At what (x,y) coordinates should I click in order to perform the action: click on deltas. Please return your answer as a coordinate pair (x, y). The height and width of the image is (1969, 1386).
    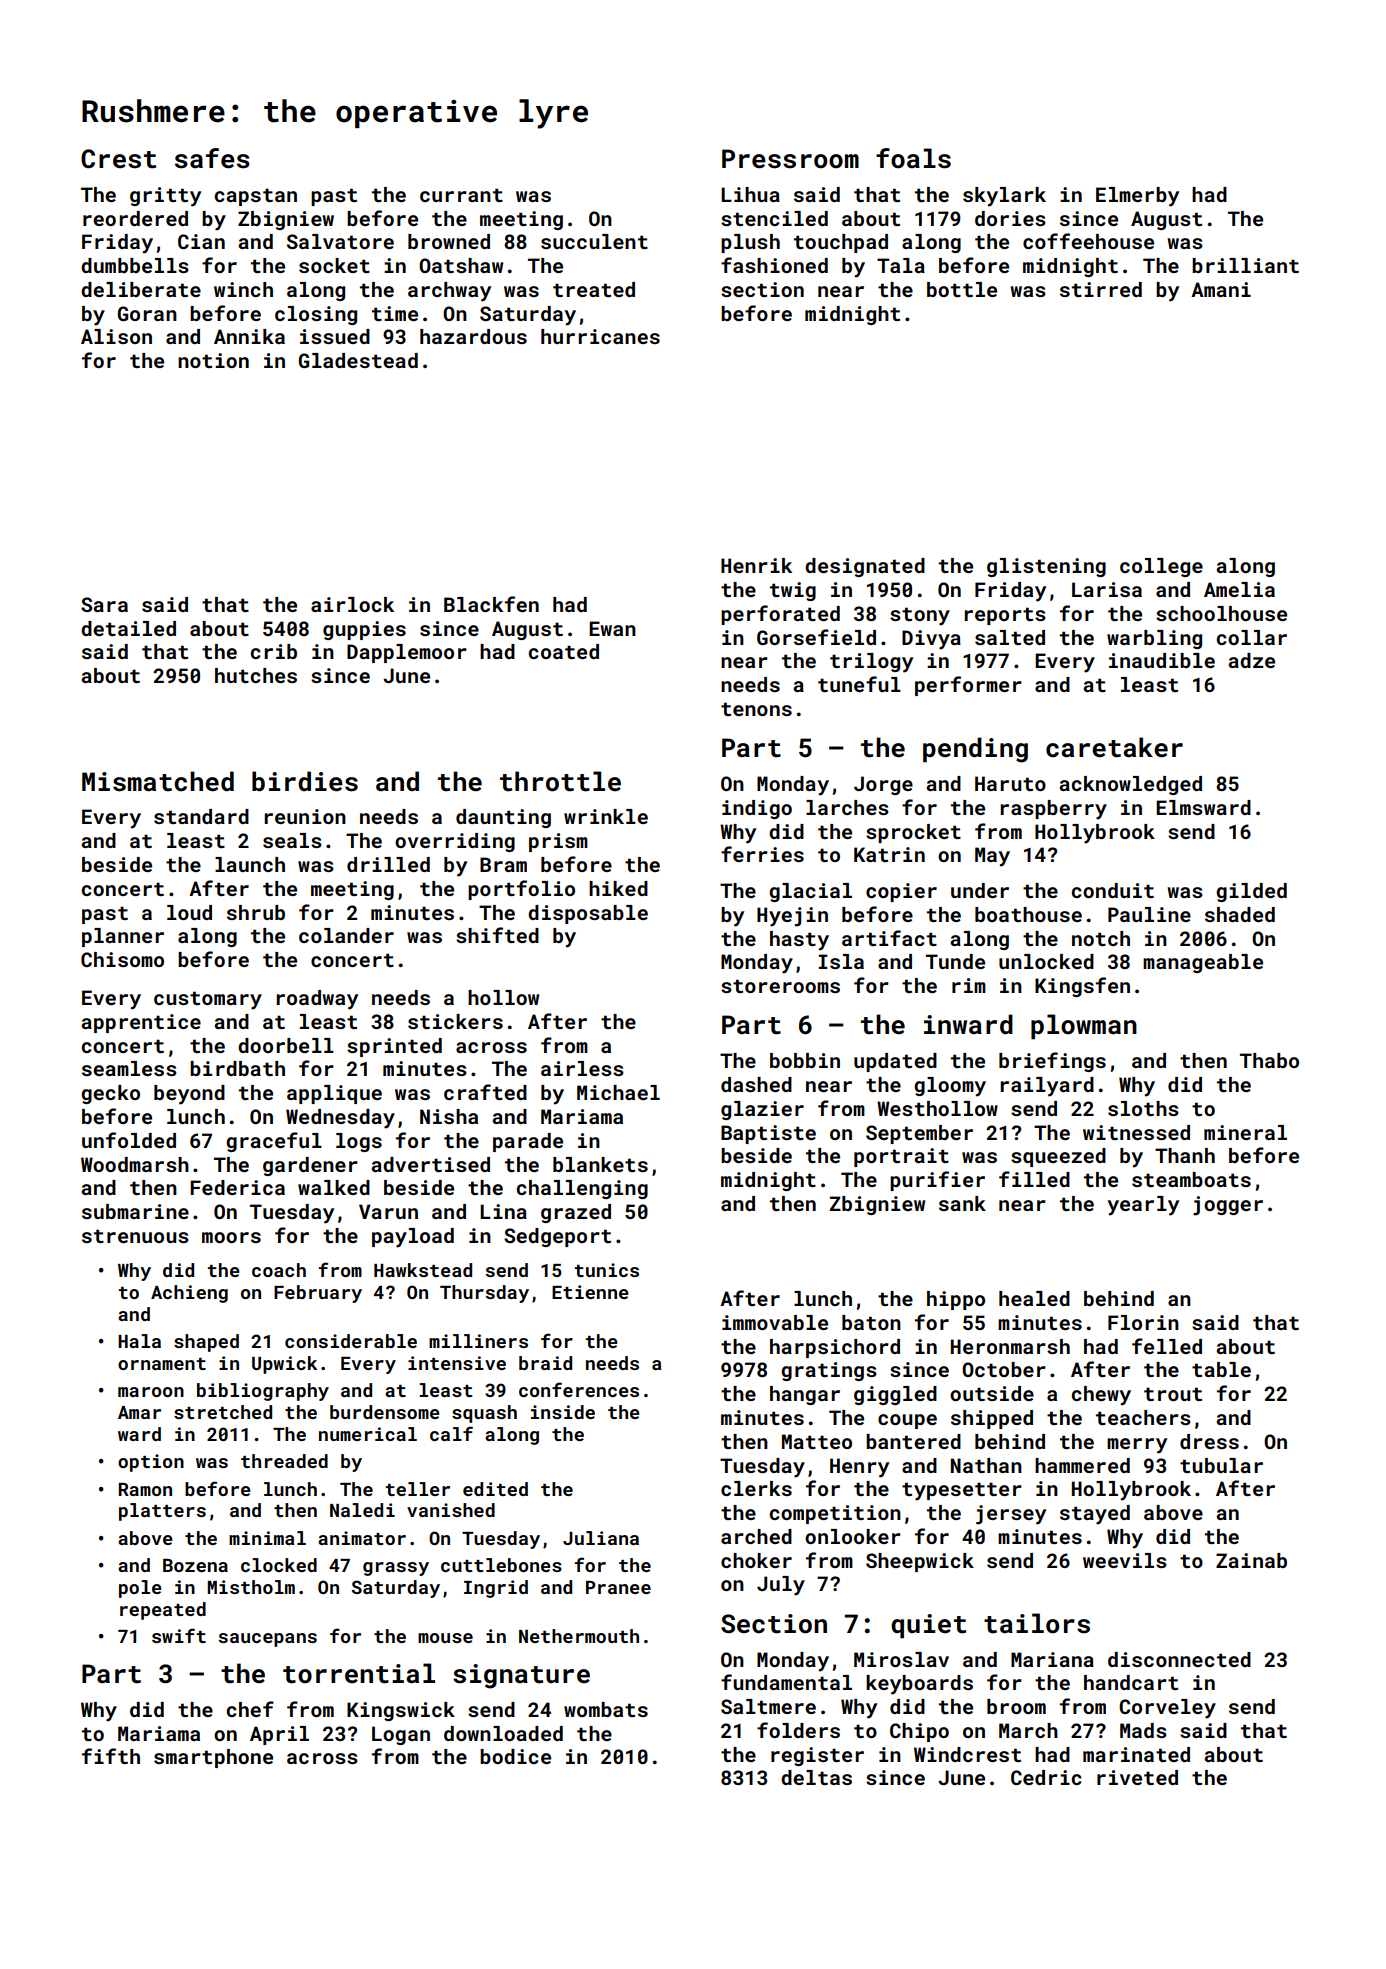
    Looking at the image, I should click on (816, 1777).
